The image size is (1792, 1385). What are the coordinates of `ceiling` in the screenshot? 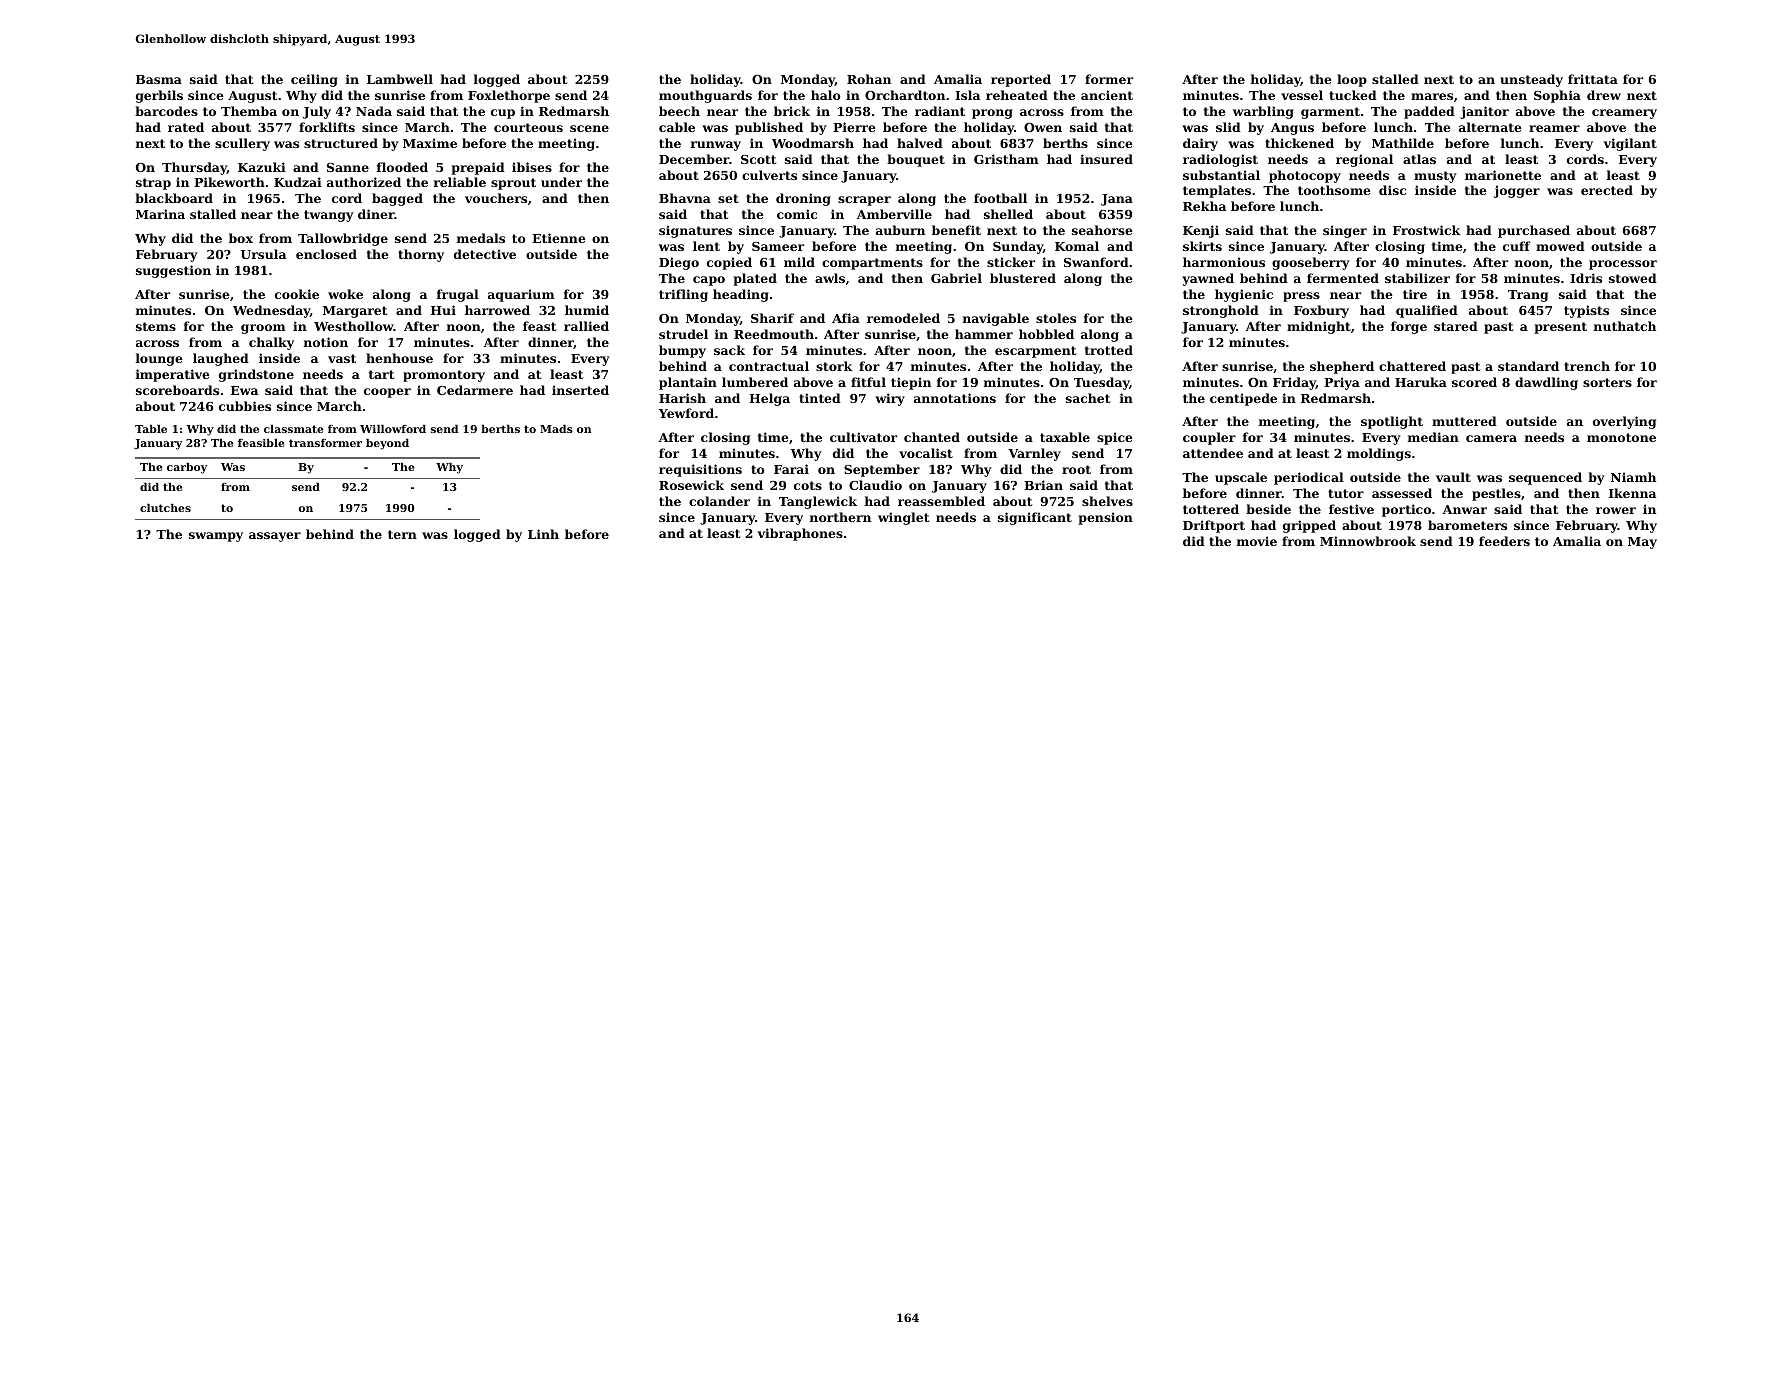 It's located at (314, 80).
